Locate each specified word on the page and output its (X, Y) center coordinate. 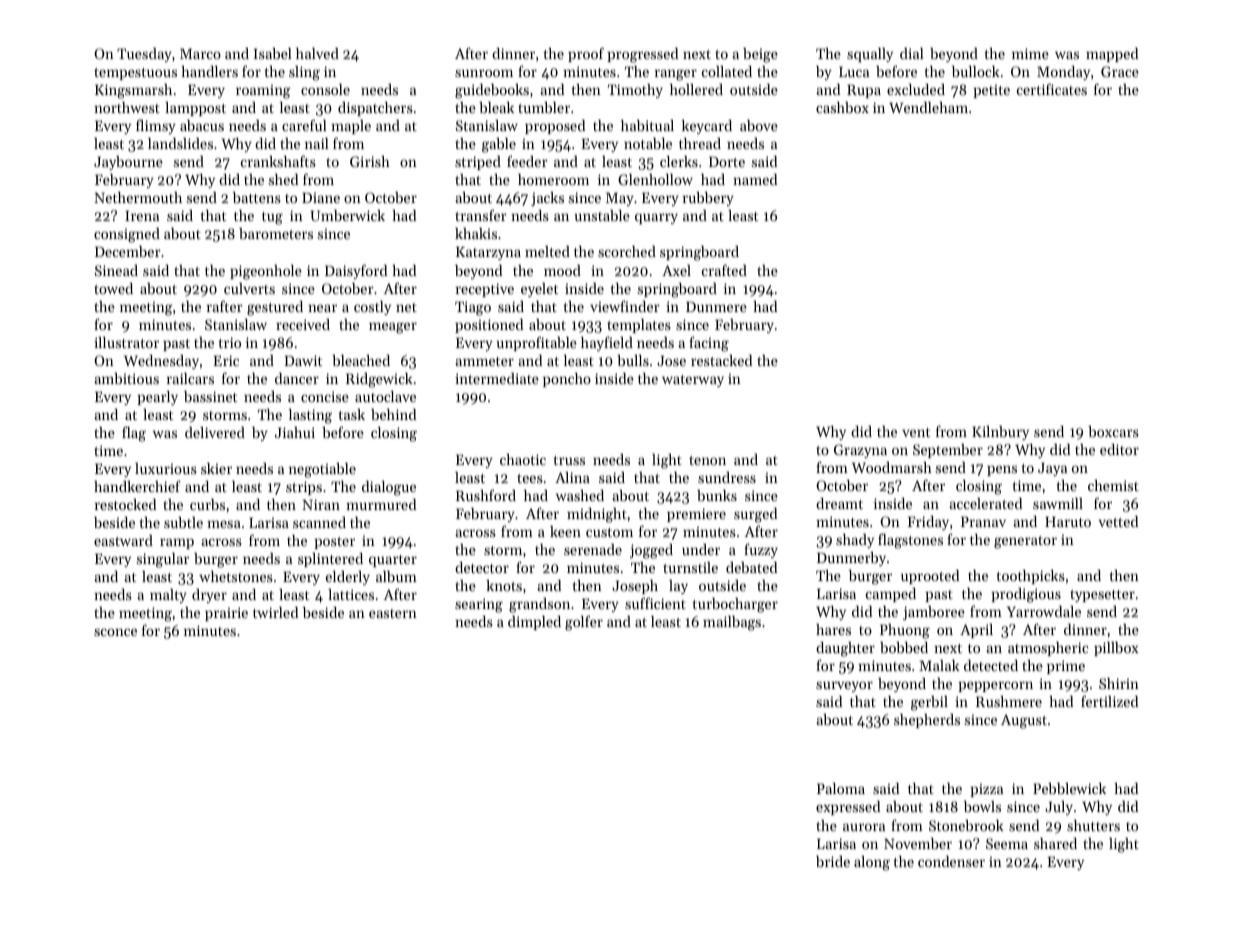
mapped (1112, 55)
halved (317, 53)
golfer (584, 623)
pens (1002, 470)
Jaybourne (128, 163)
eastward (123, 540)
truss (569, 460)
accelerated (986, 503)
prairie (226, 614)
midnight (597, 515)
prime (1066, 667)
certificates (1052, 89)
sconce (115, 632)
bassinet (210, 396)
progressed (643, 55)
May (620, 199)
